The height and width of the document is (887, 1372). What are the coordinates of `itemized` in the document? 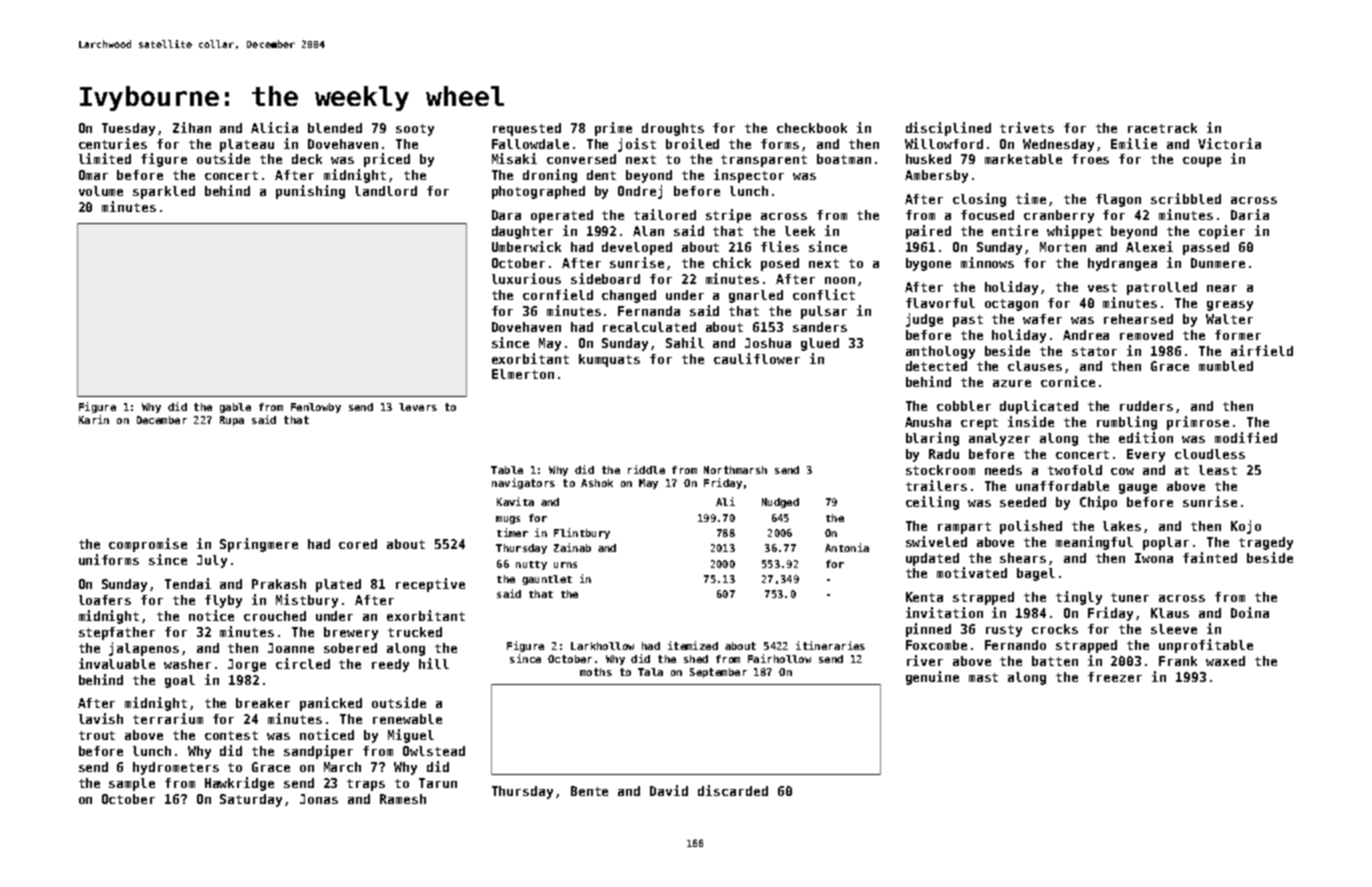 It's located at (693, 645).
